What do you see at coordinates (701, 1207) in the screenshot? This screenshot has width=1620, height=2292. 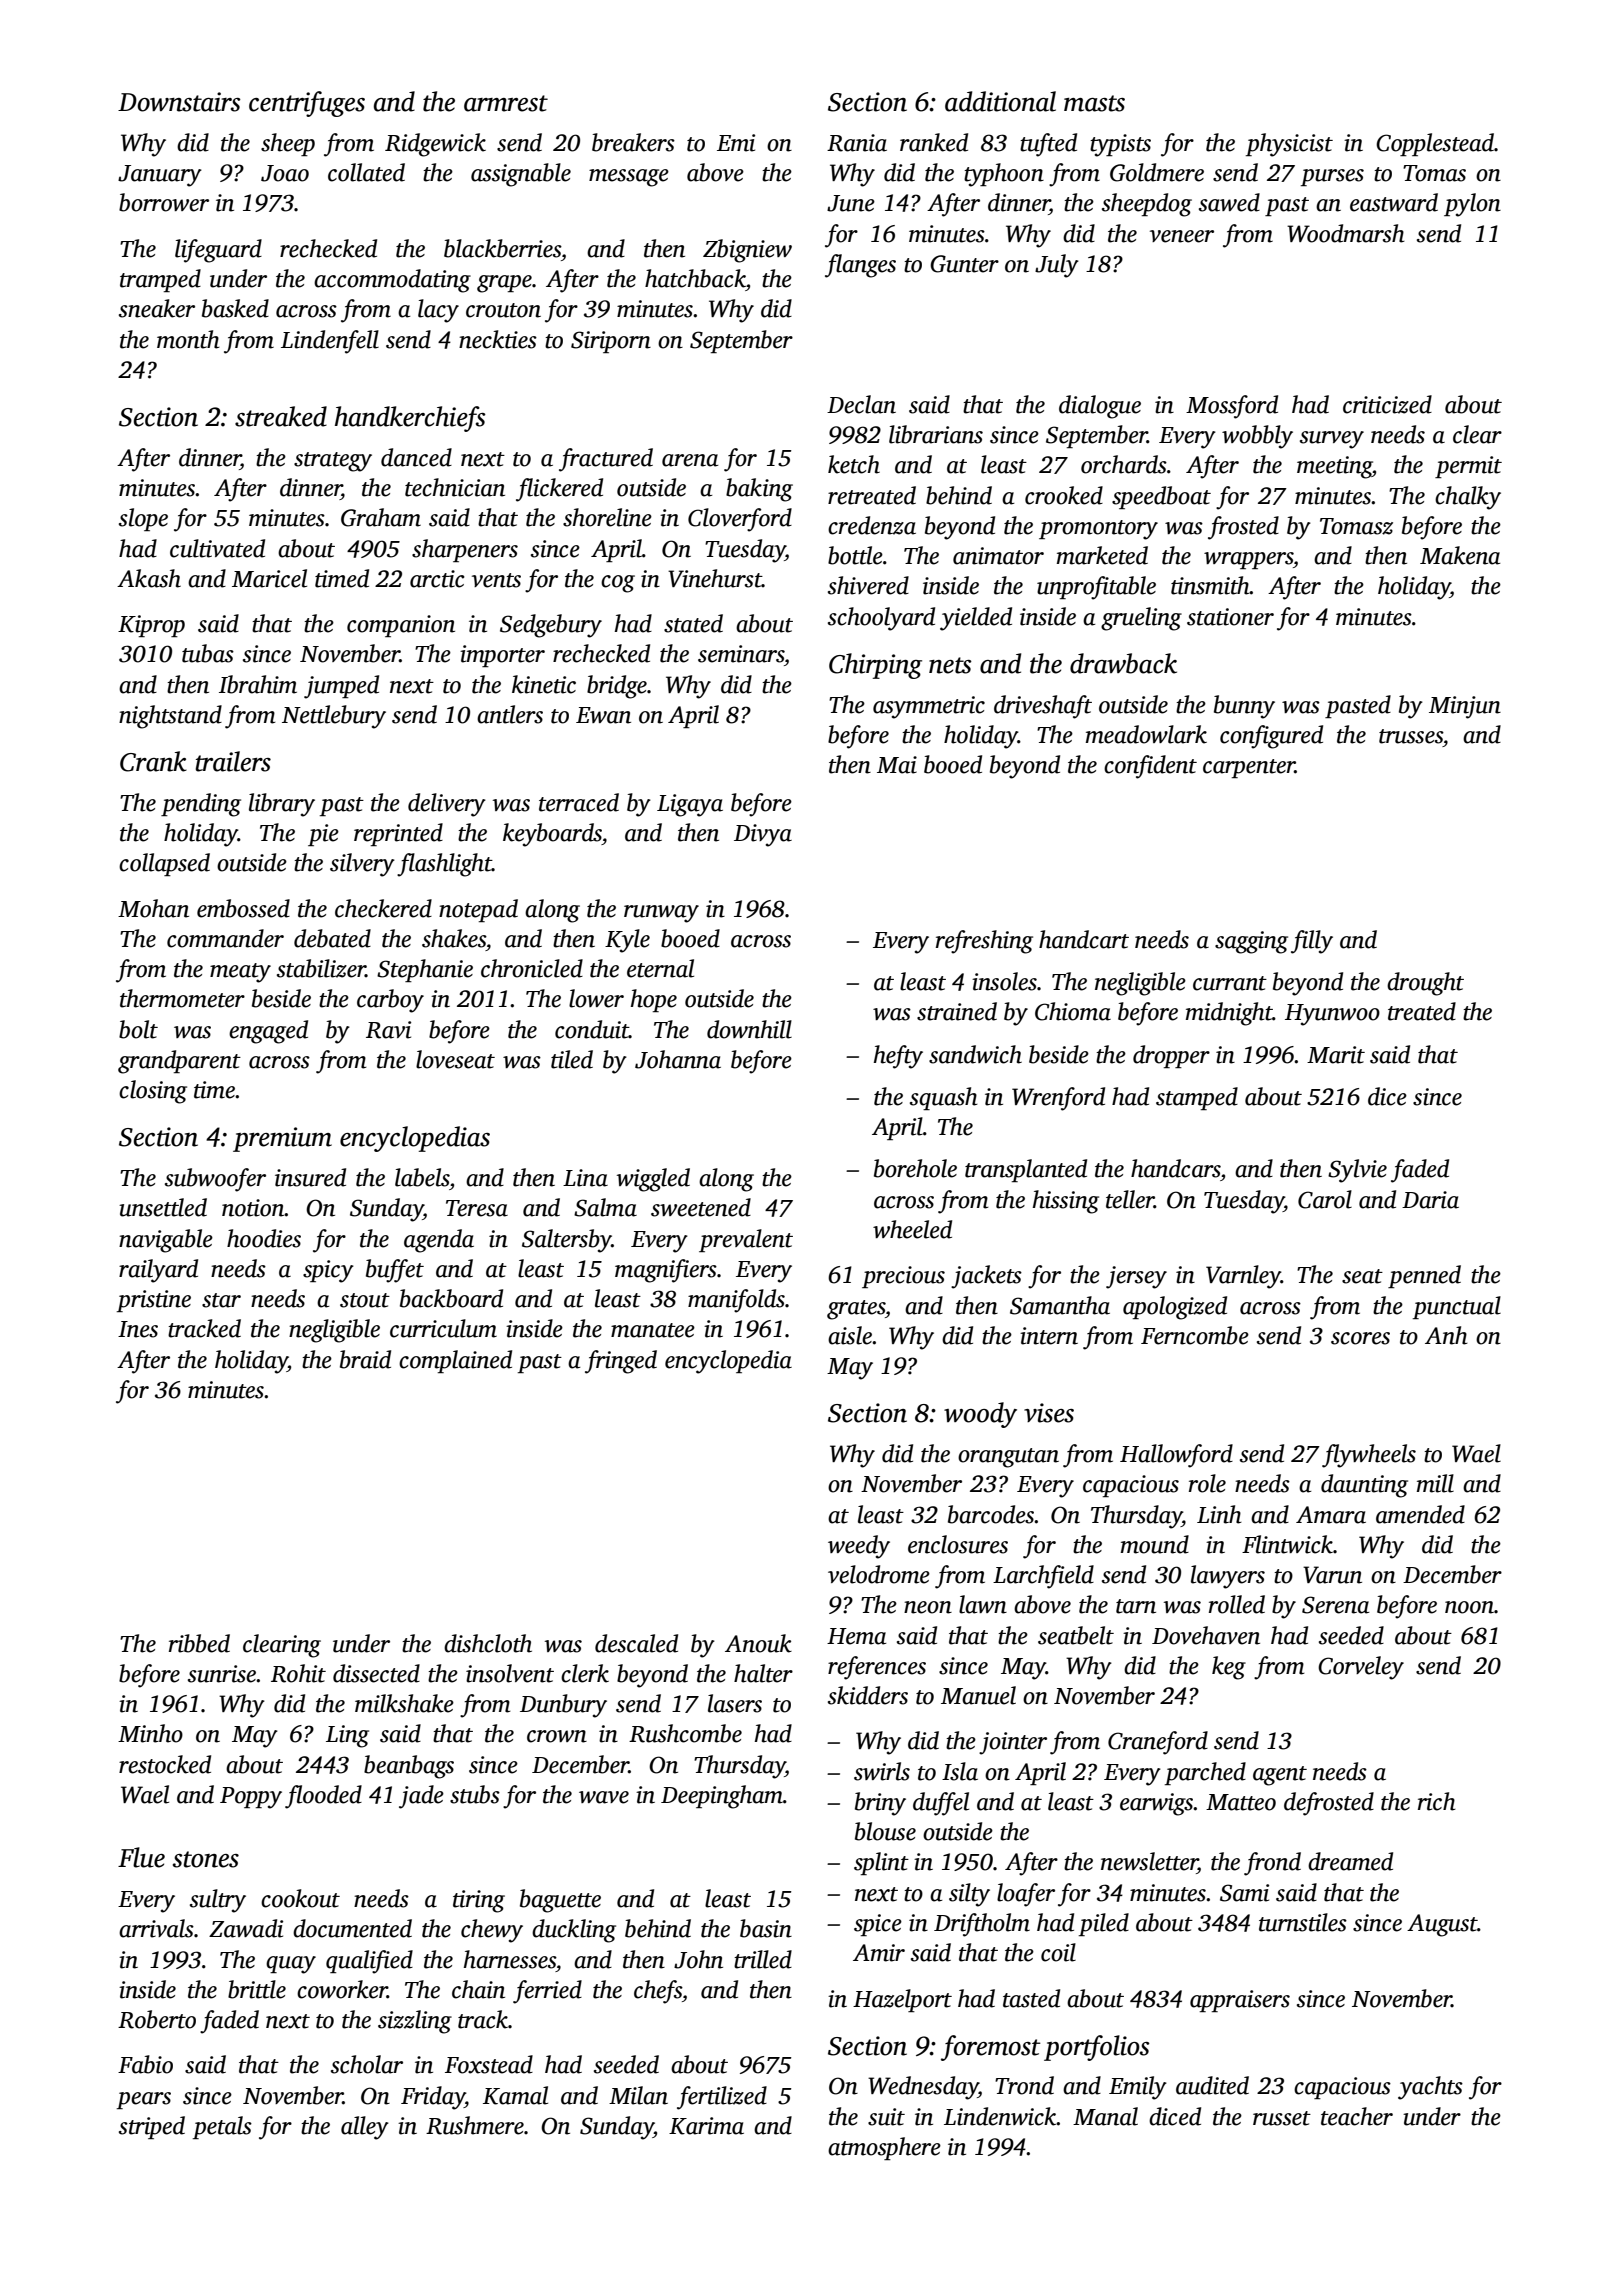 I see `sweetened` at bounding box center [701, 1207].
